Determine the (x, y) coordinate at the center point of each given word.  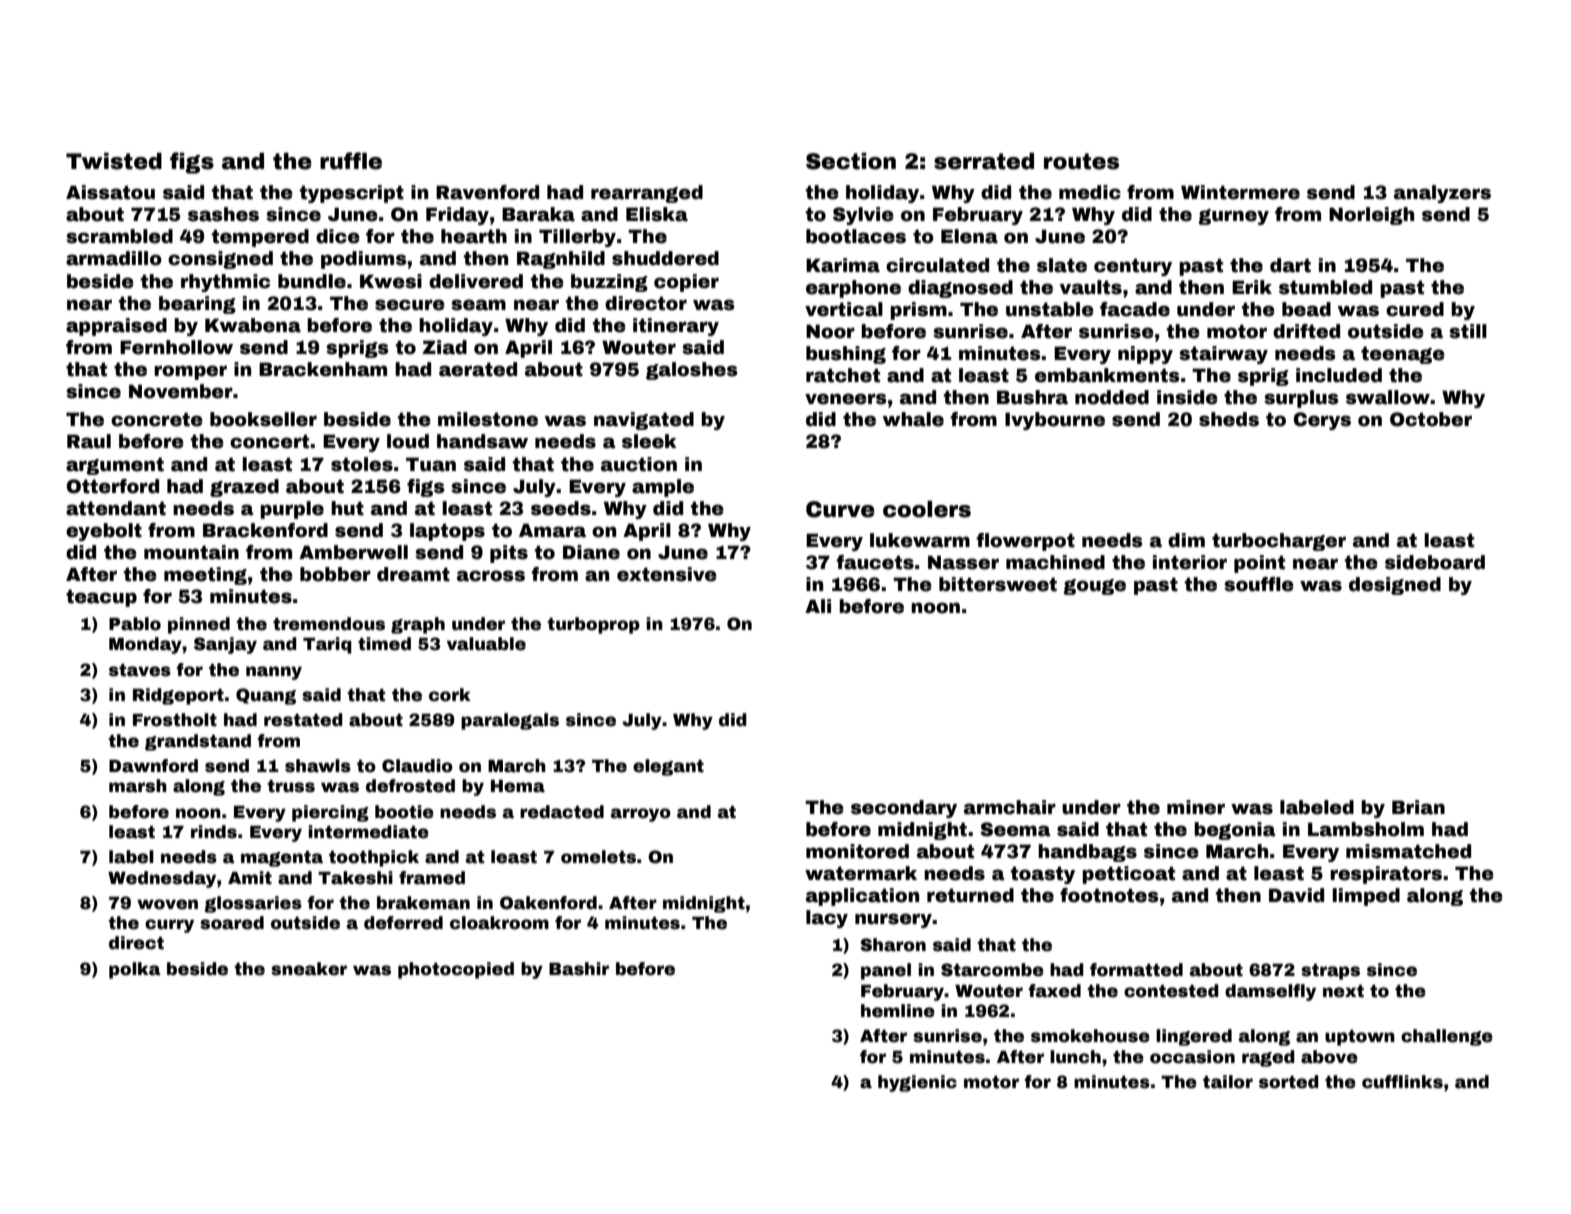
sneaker (309, 969)
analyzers (1442, 194)
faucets (875, 562)
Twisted (114, 161)
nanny (274, 673)
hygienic (917, 1083)
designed (1395, 586)
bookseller (263, 419)
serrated (984, 161)
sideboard (1435, 562)
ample (663, 488)
